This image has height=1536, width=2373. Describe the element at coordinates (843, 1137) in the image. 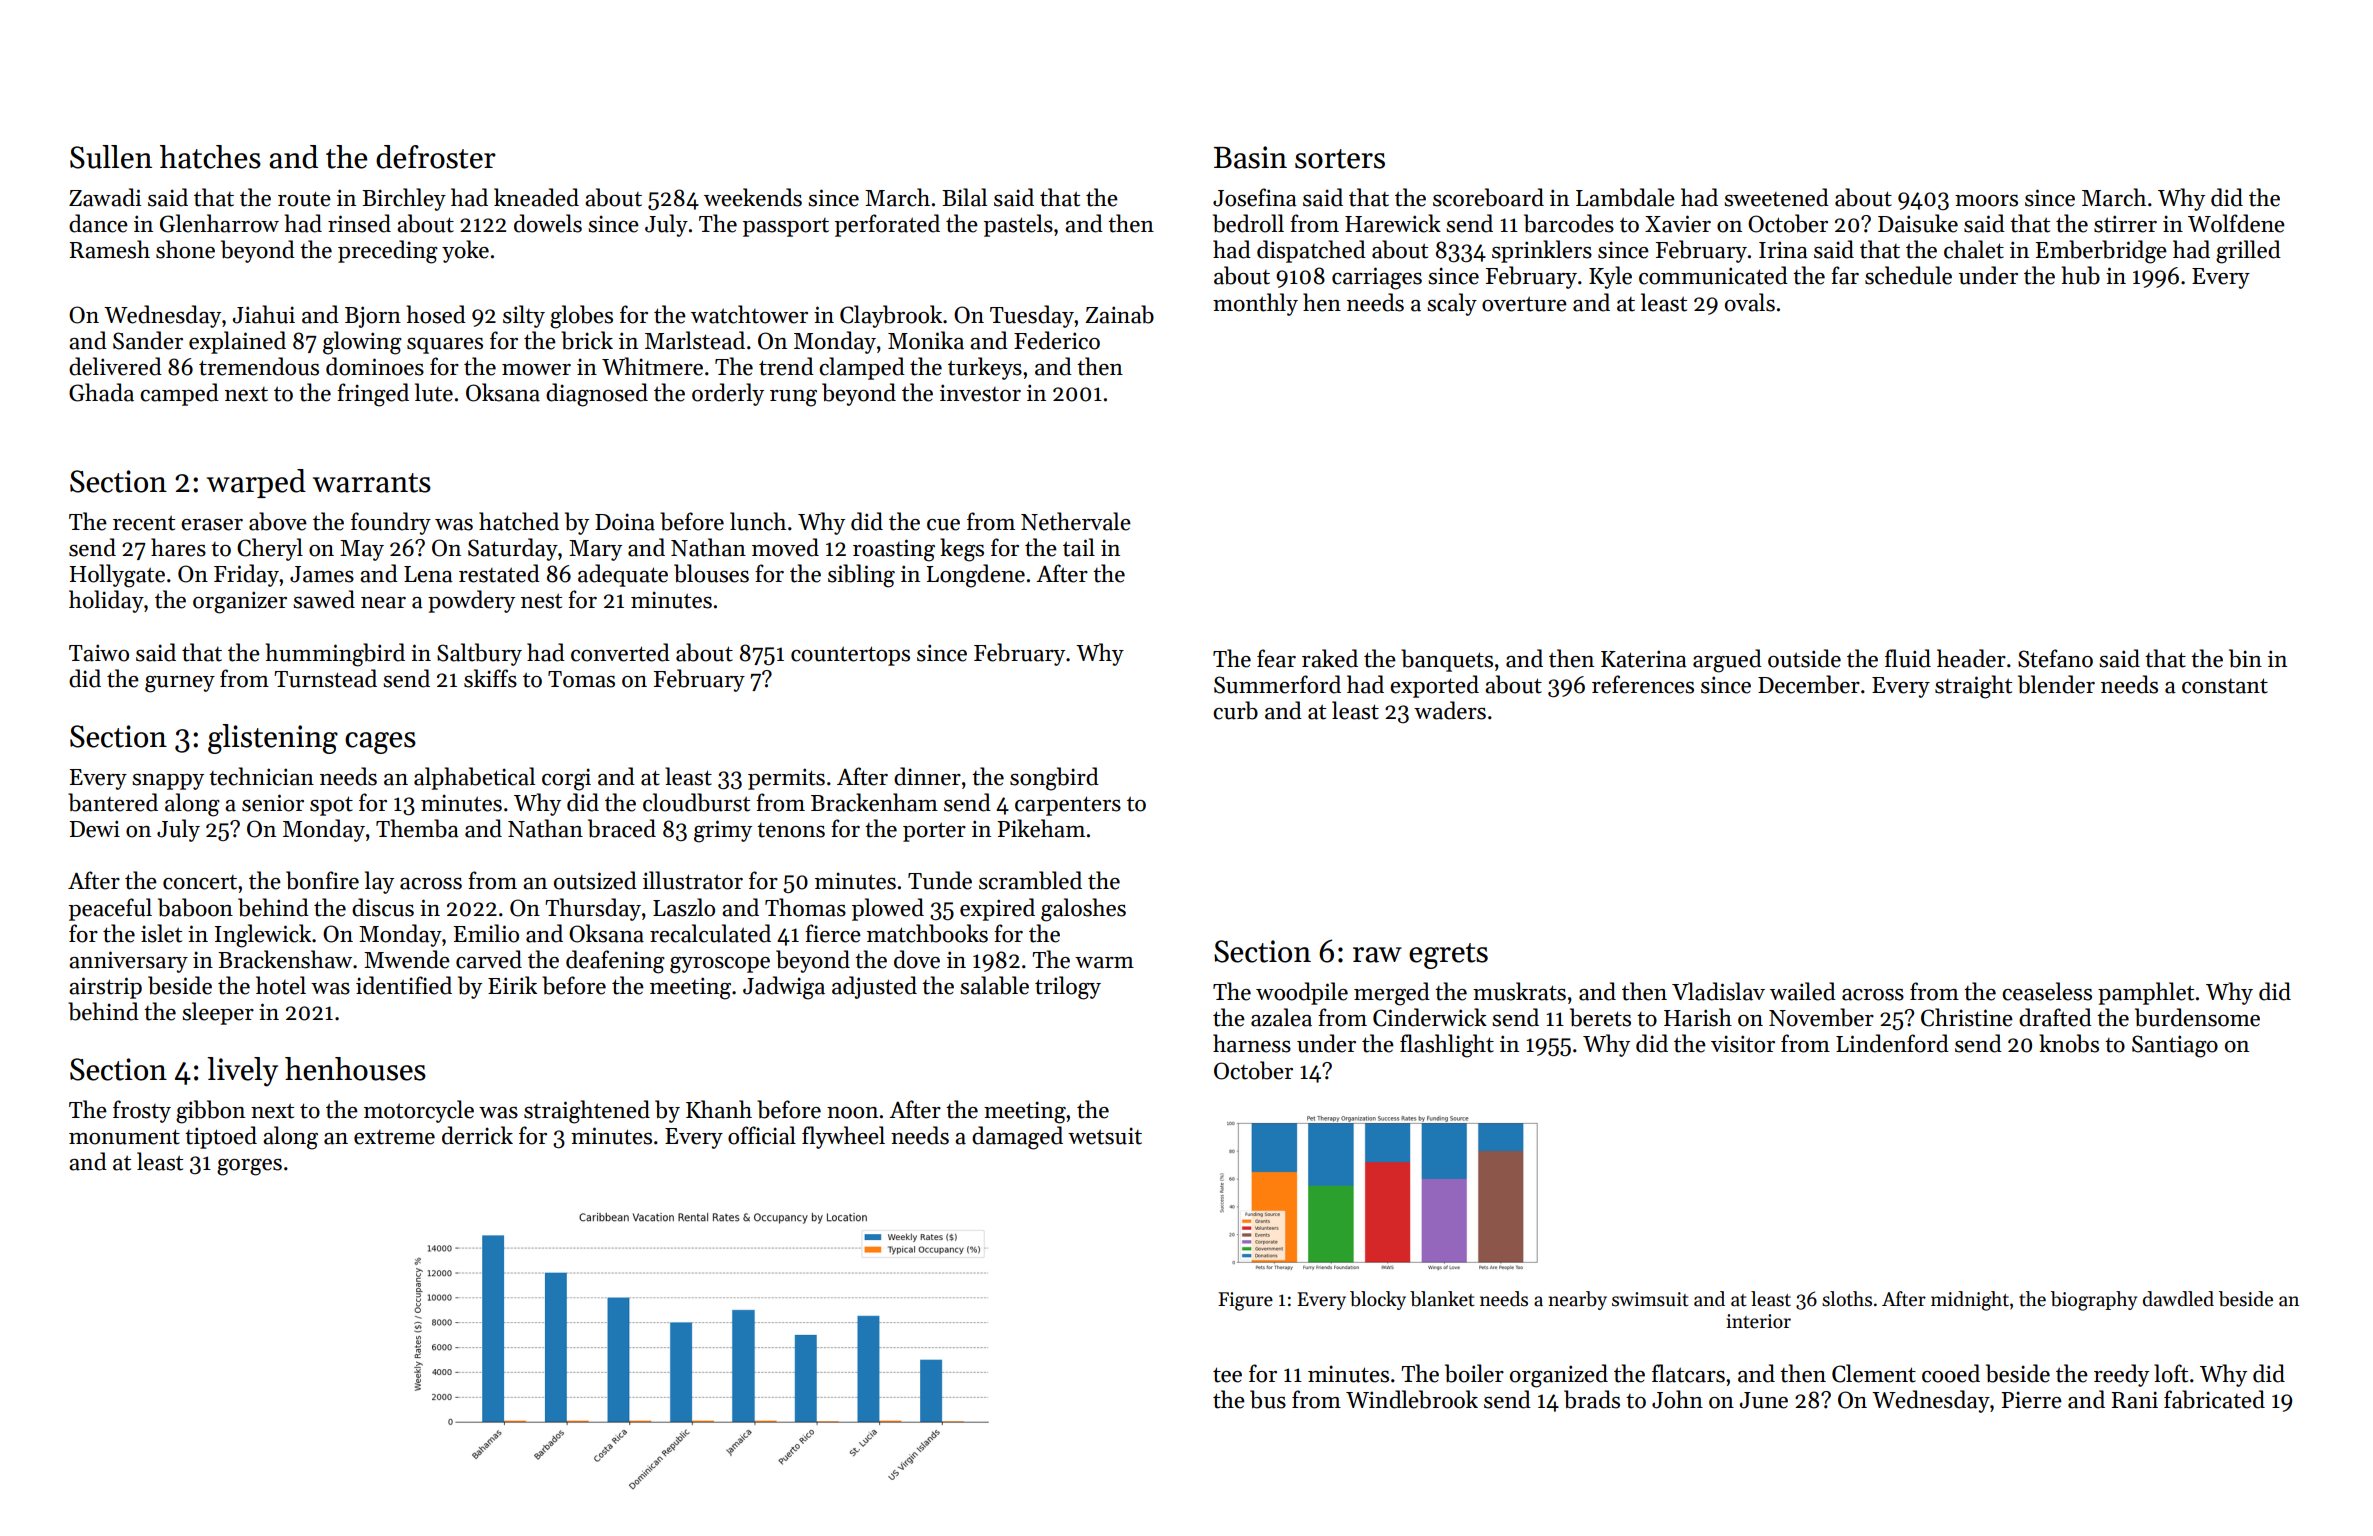

I see `flywheel` at that location.
